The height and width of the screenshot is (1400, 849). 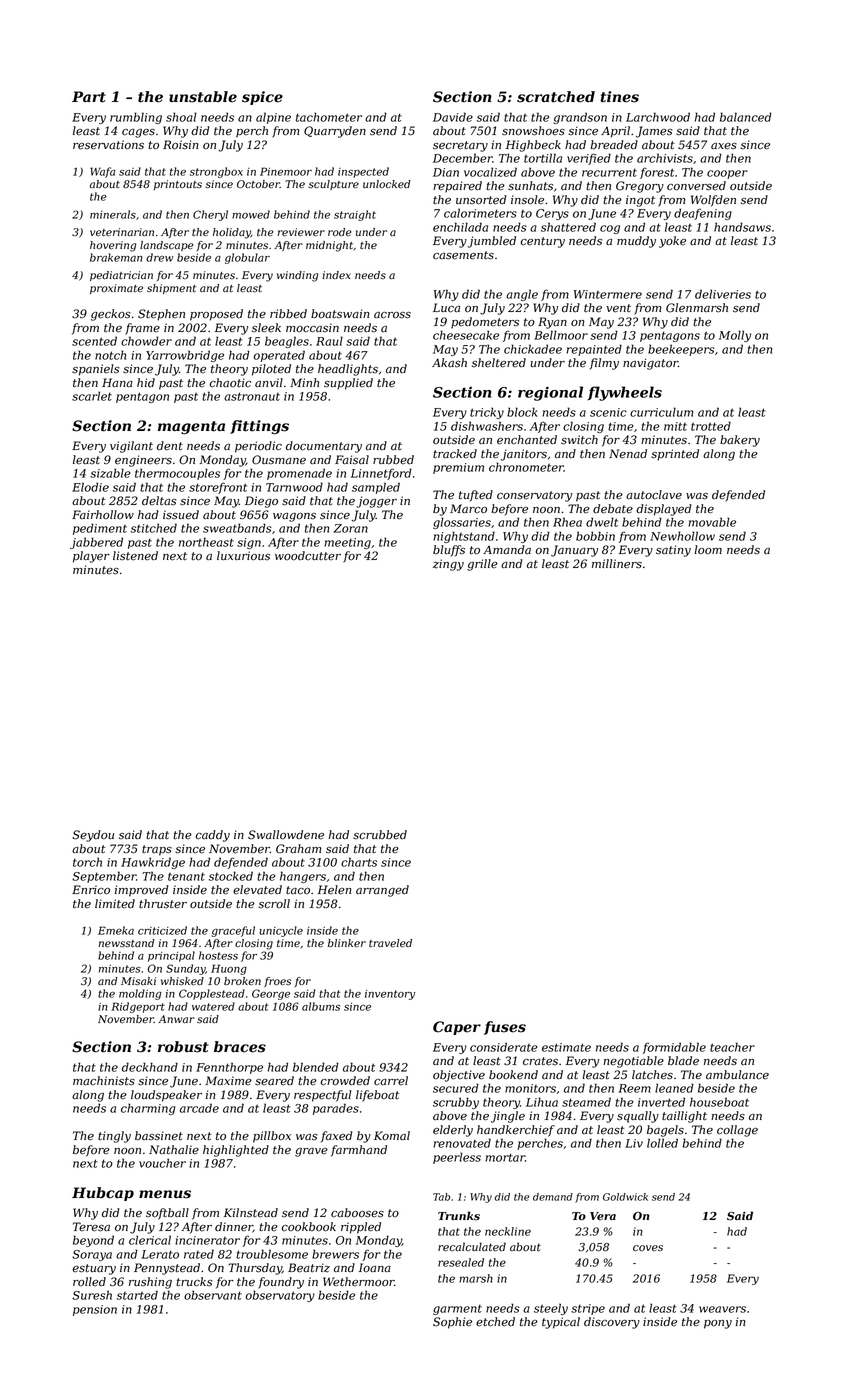 What do you see at coordinates (672, 242) in the screenshot?
I see `yoke` at bounding box center [672, 242].
